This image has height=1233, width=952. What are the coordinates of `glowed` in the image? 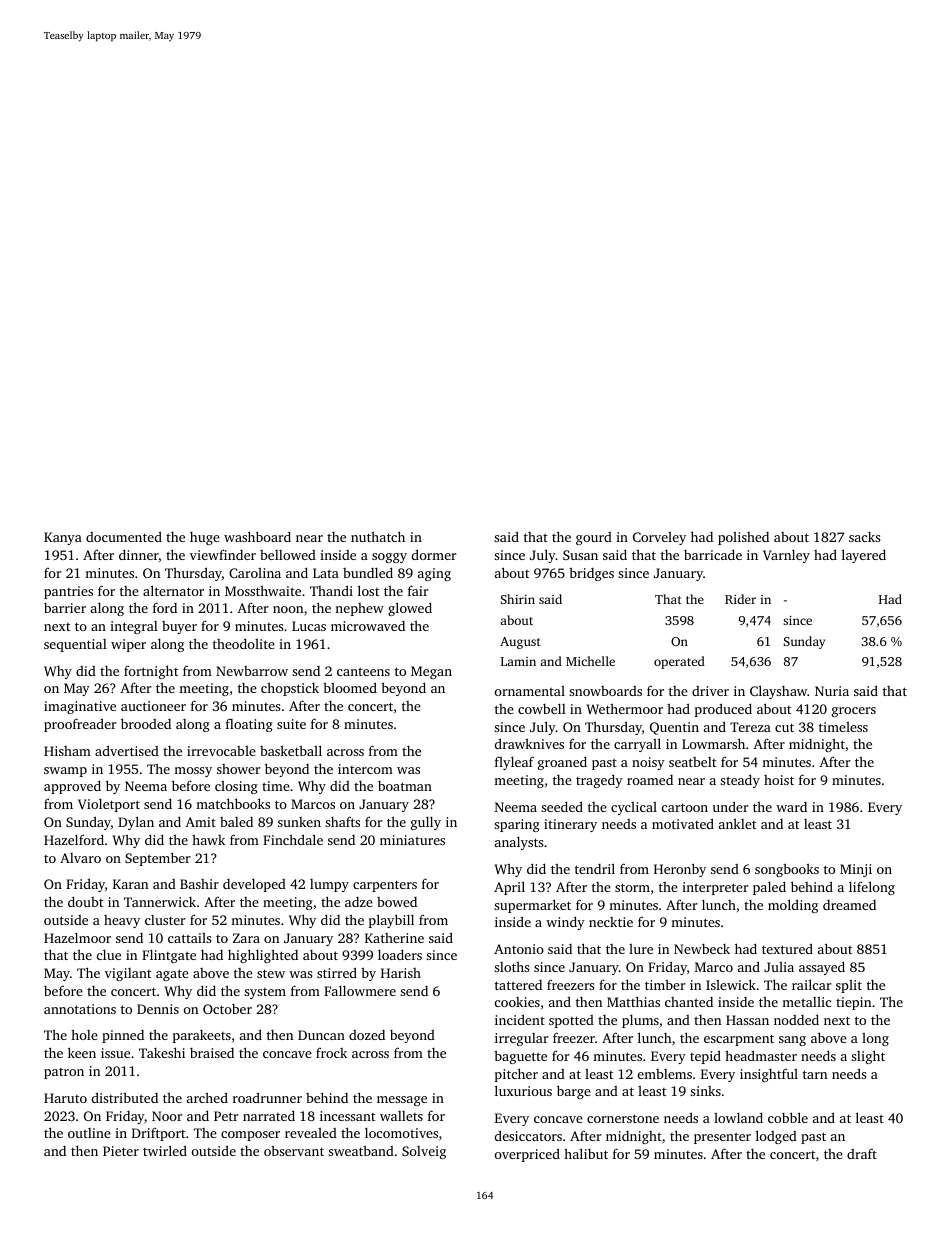 It's located at (410, 609).
